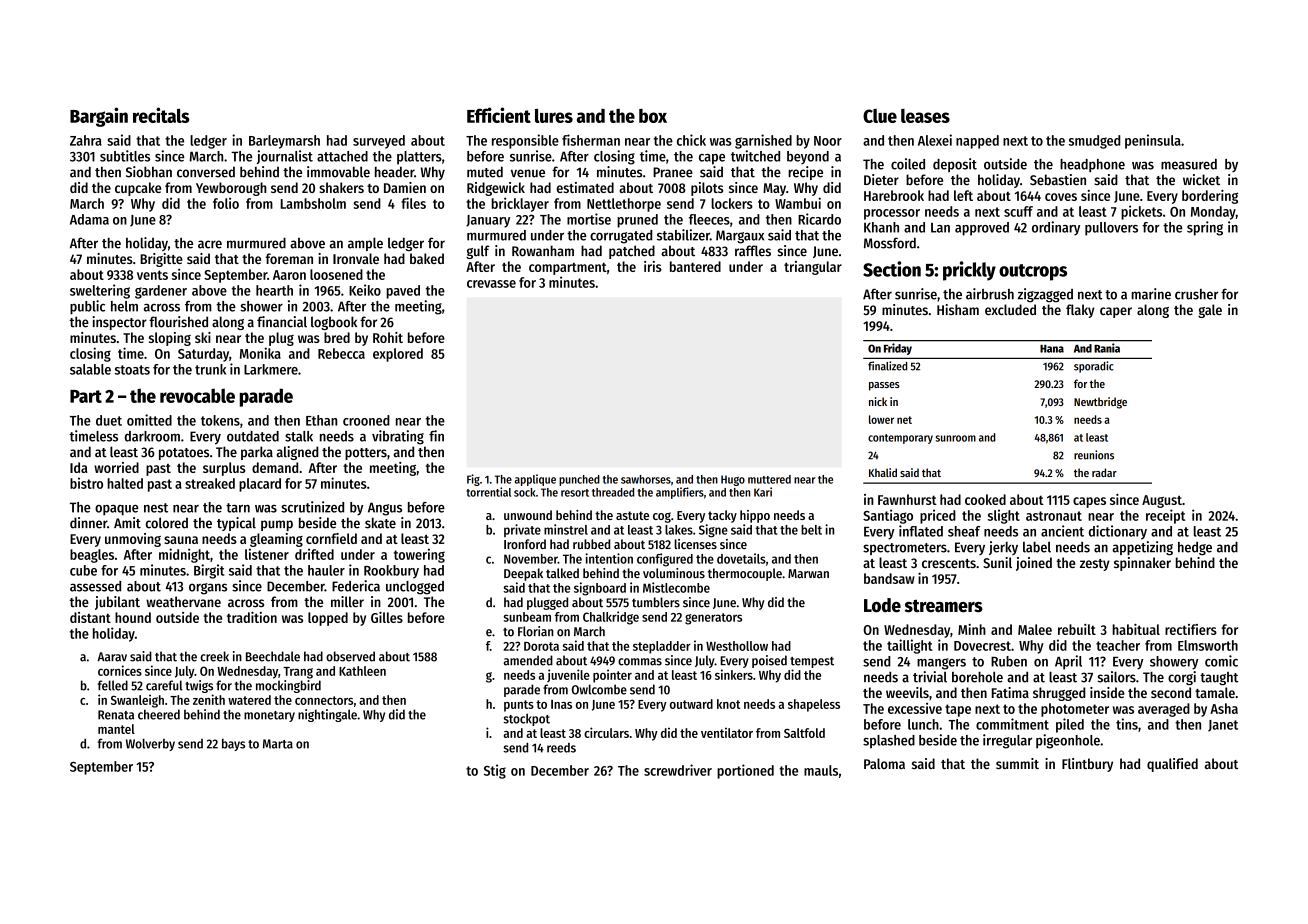 Image resolution: width=1308 pixels, height=924 pixels. I want to click on Wolverby, so click(150, 744).
